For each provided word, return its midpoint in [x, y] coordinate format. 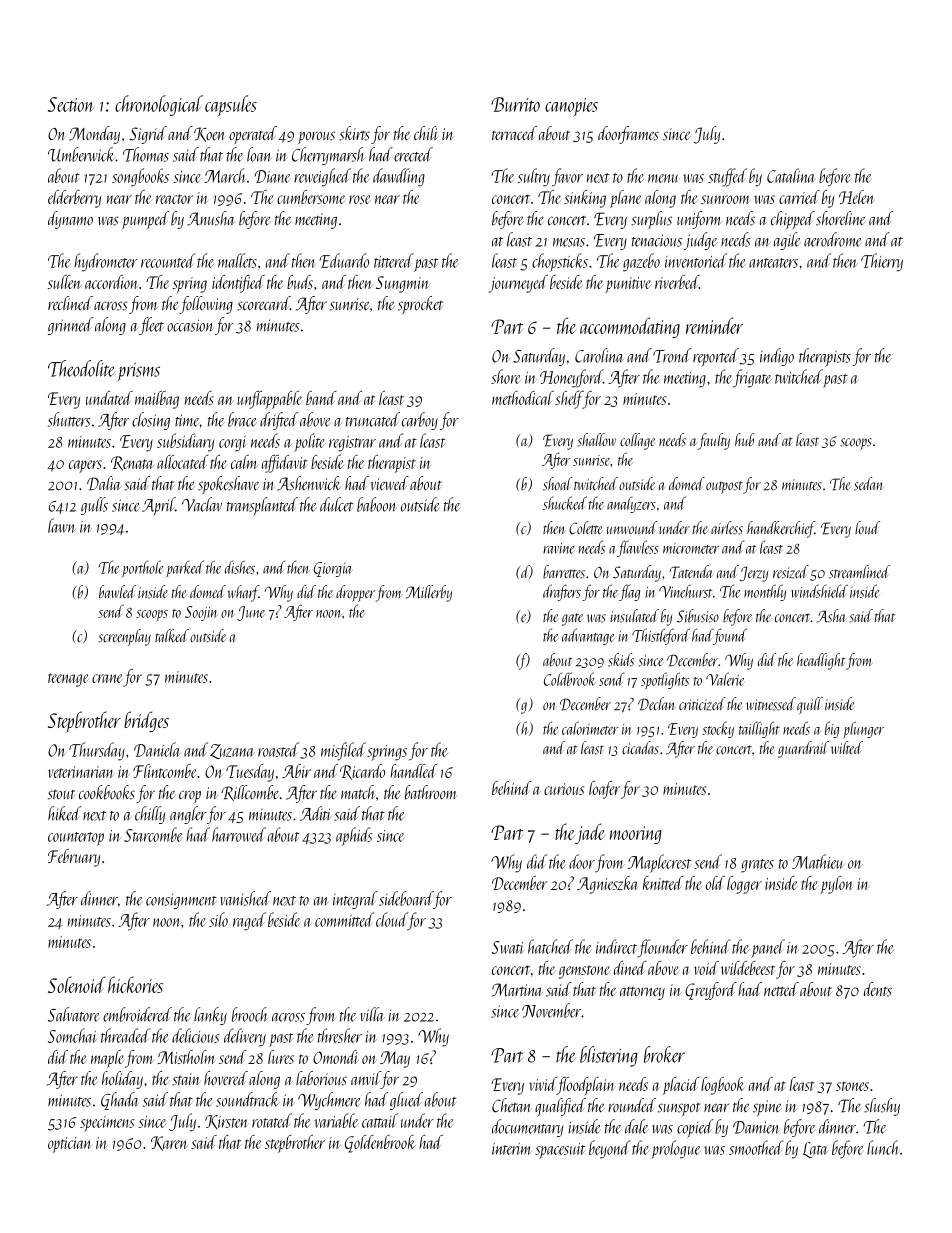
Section [71, 104]
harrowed [239, 834]
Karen [169, 1143]
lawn [62, 525]
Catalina [791, 175]
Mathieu [818, 861]
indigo [777, 357]
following [206, 305]
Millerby [429, 593]
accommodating [630, 327]
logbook [723, 1086]
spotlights [665, 680]
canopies [571, 107]
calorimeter [590, 728]
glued [406, 1101]
